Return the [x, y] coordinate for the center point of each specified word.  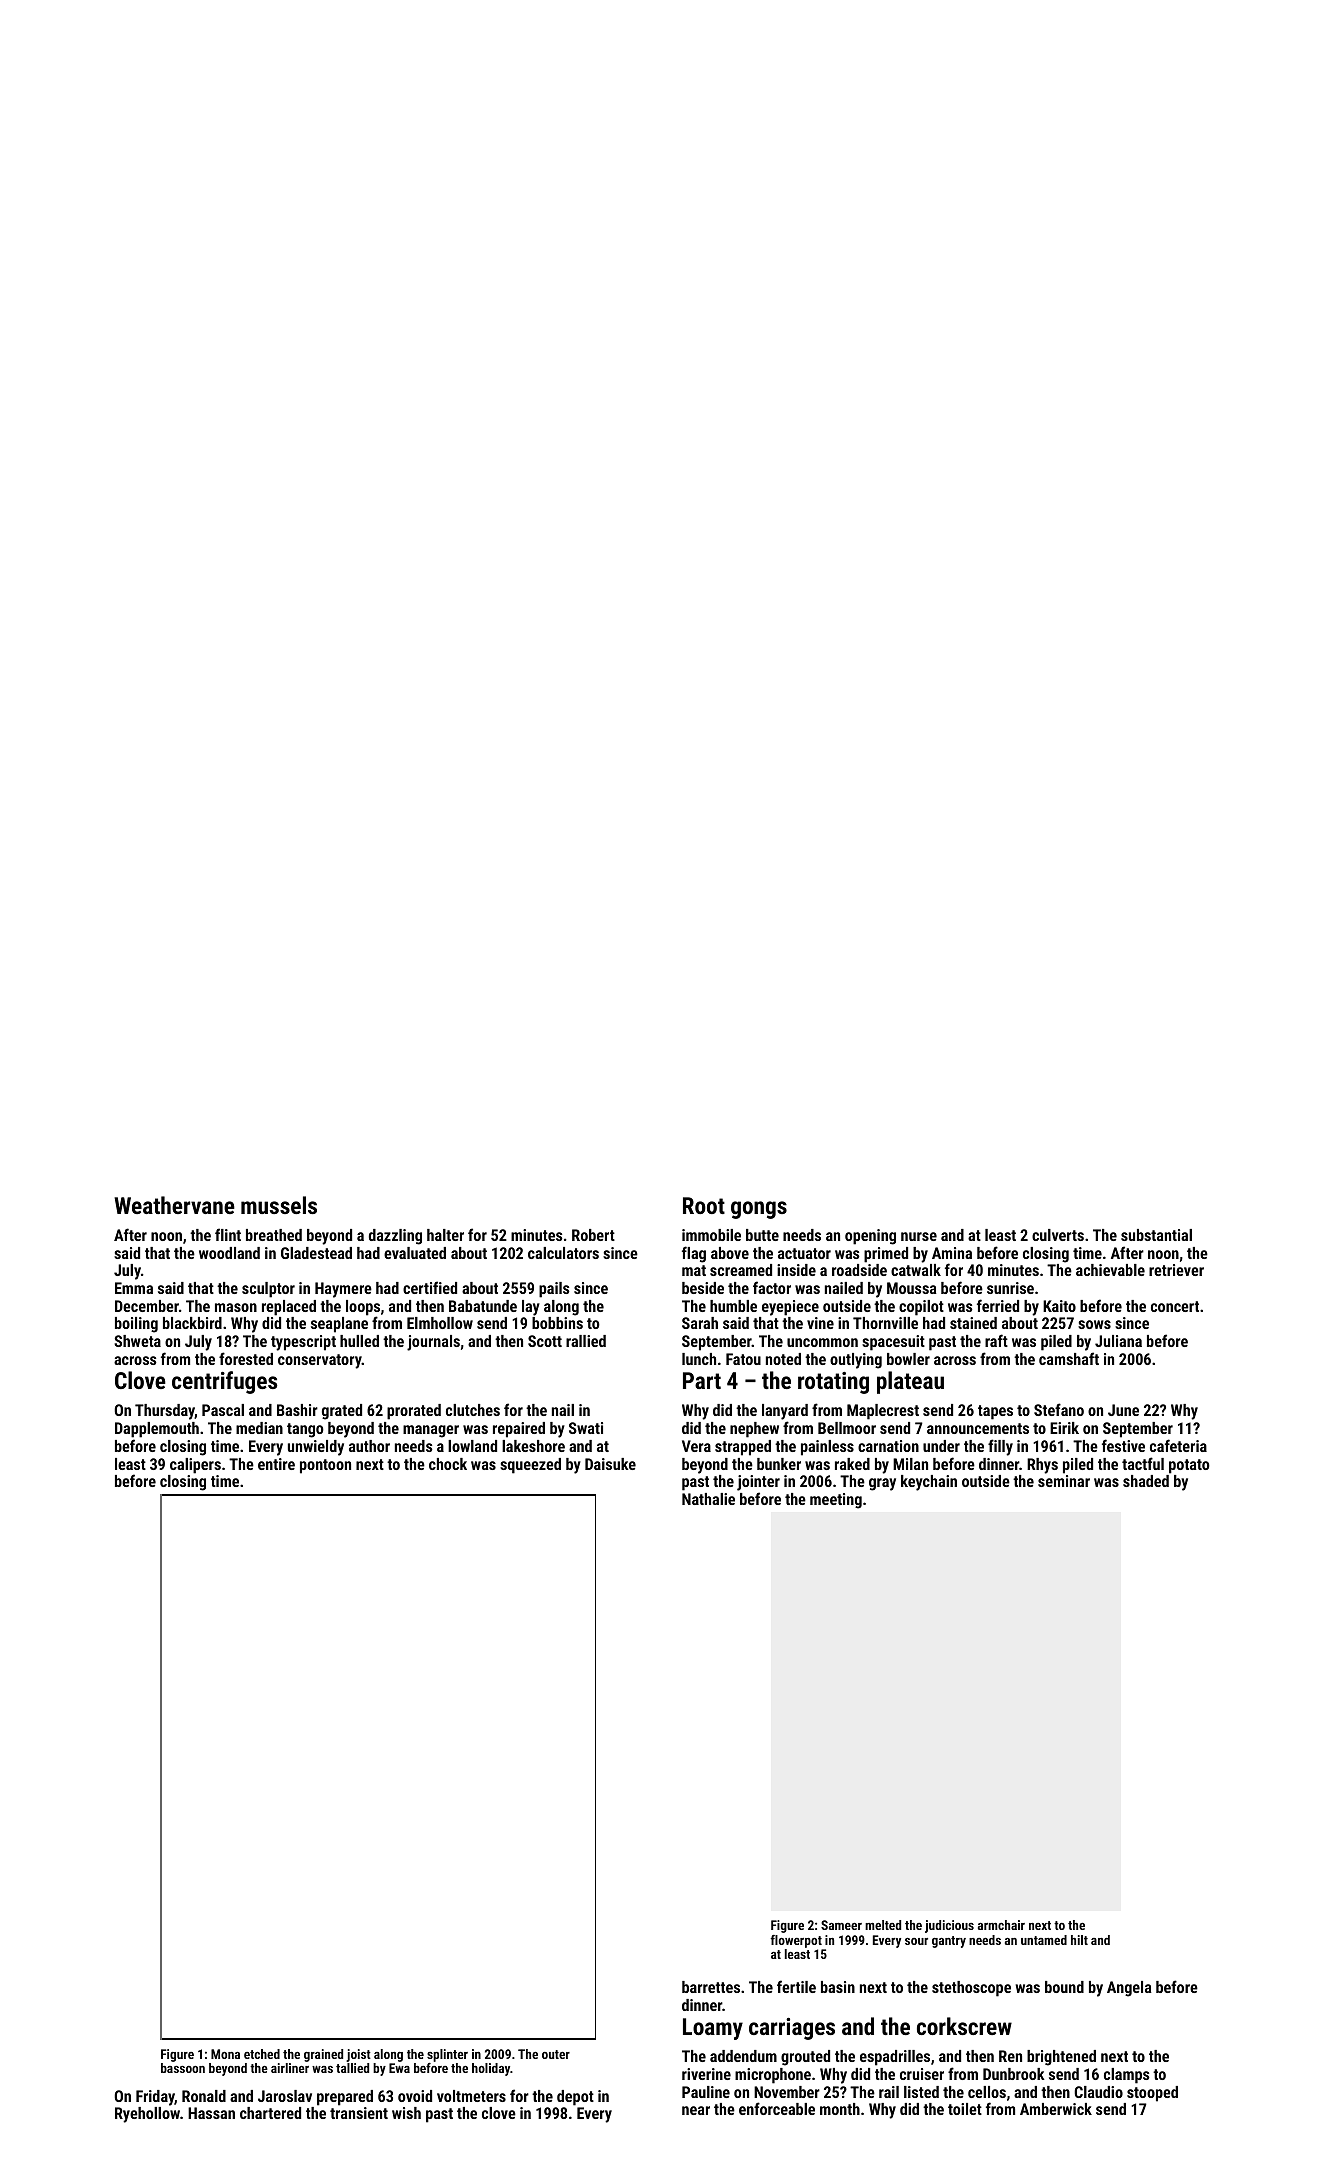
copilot [921, 1308]
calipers [195, 1466]
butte [762, 1235]
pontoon [325, 1466]
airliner [290, 2068]
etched [262, 2054]
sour [916, 1941]
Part [702, 1380]
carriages [792, 2029]
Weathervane [174, 1205]
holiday [491, 2069]
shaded [1146, 1481]
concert [1175, 1306]
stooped [1152, 2094]
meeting [836, 1501]
